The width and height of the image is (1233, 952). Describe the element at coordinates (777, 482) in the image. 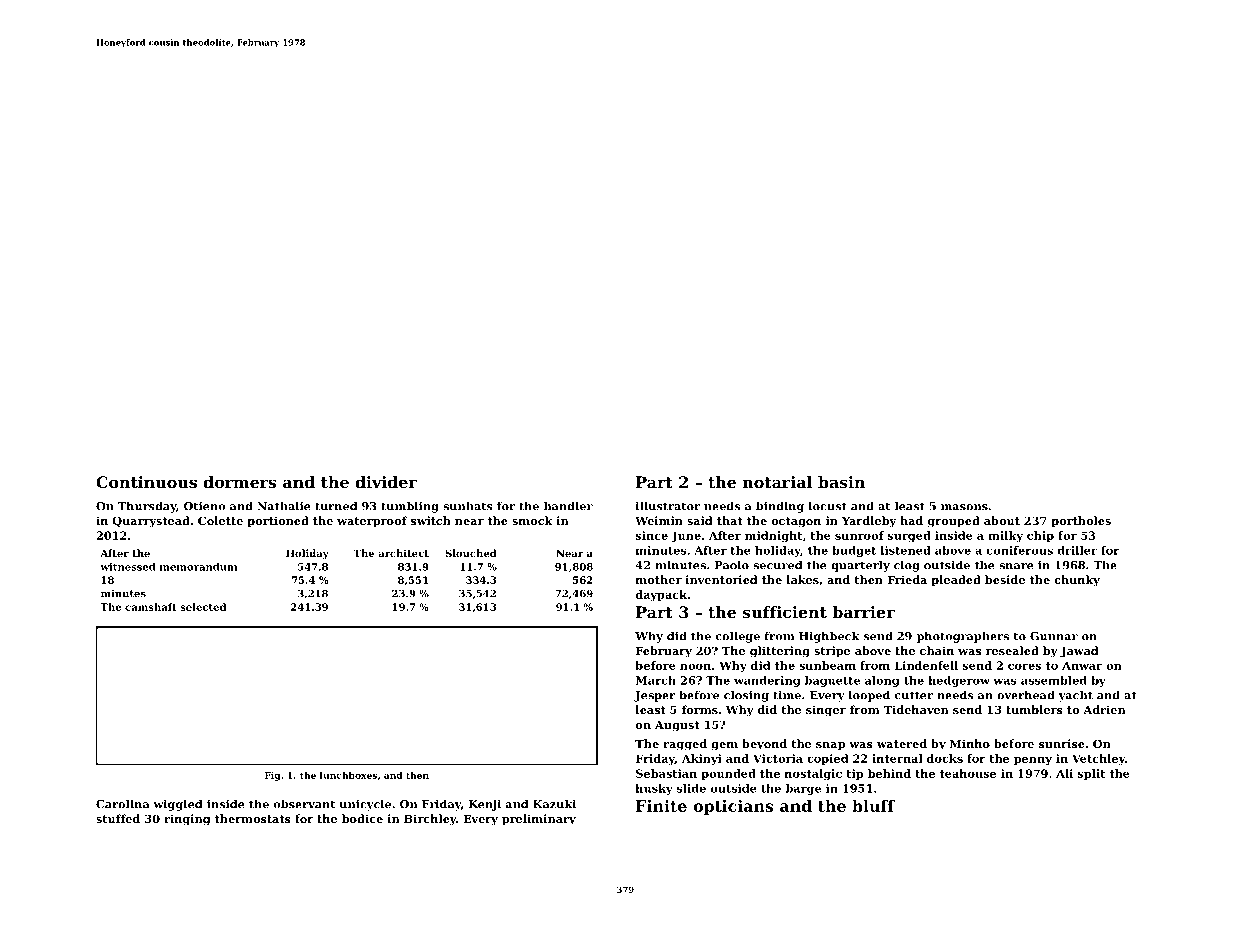

I see `notarial` at that location.
